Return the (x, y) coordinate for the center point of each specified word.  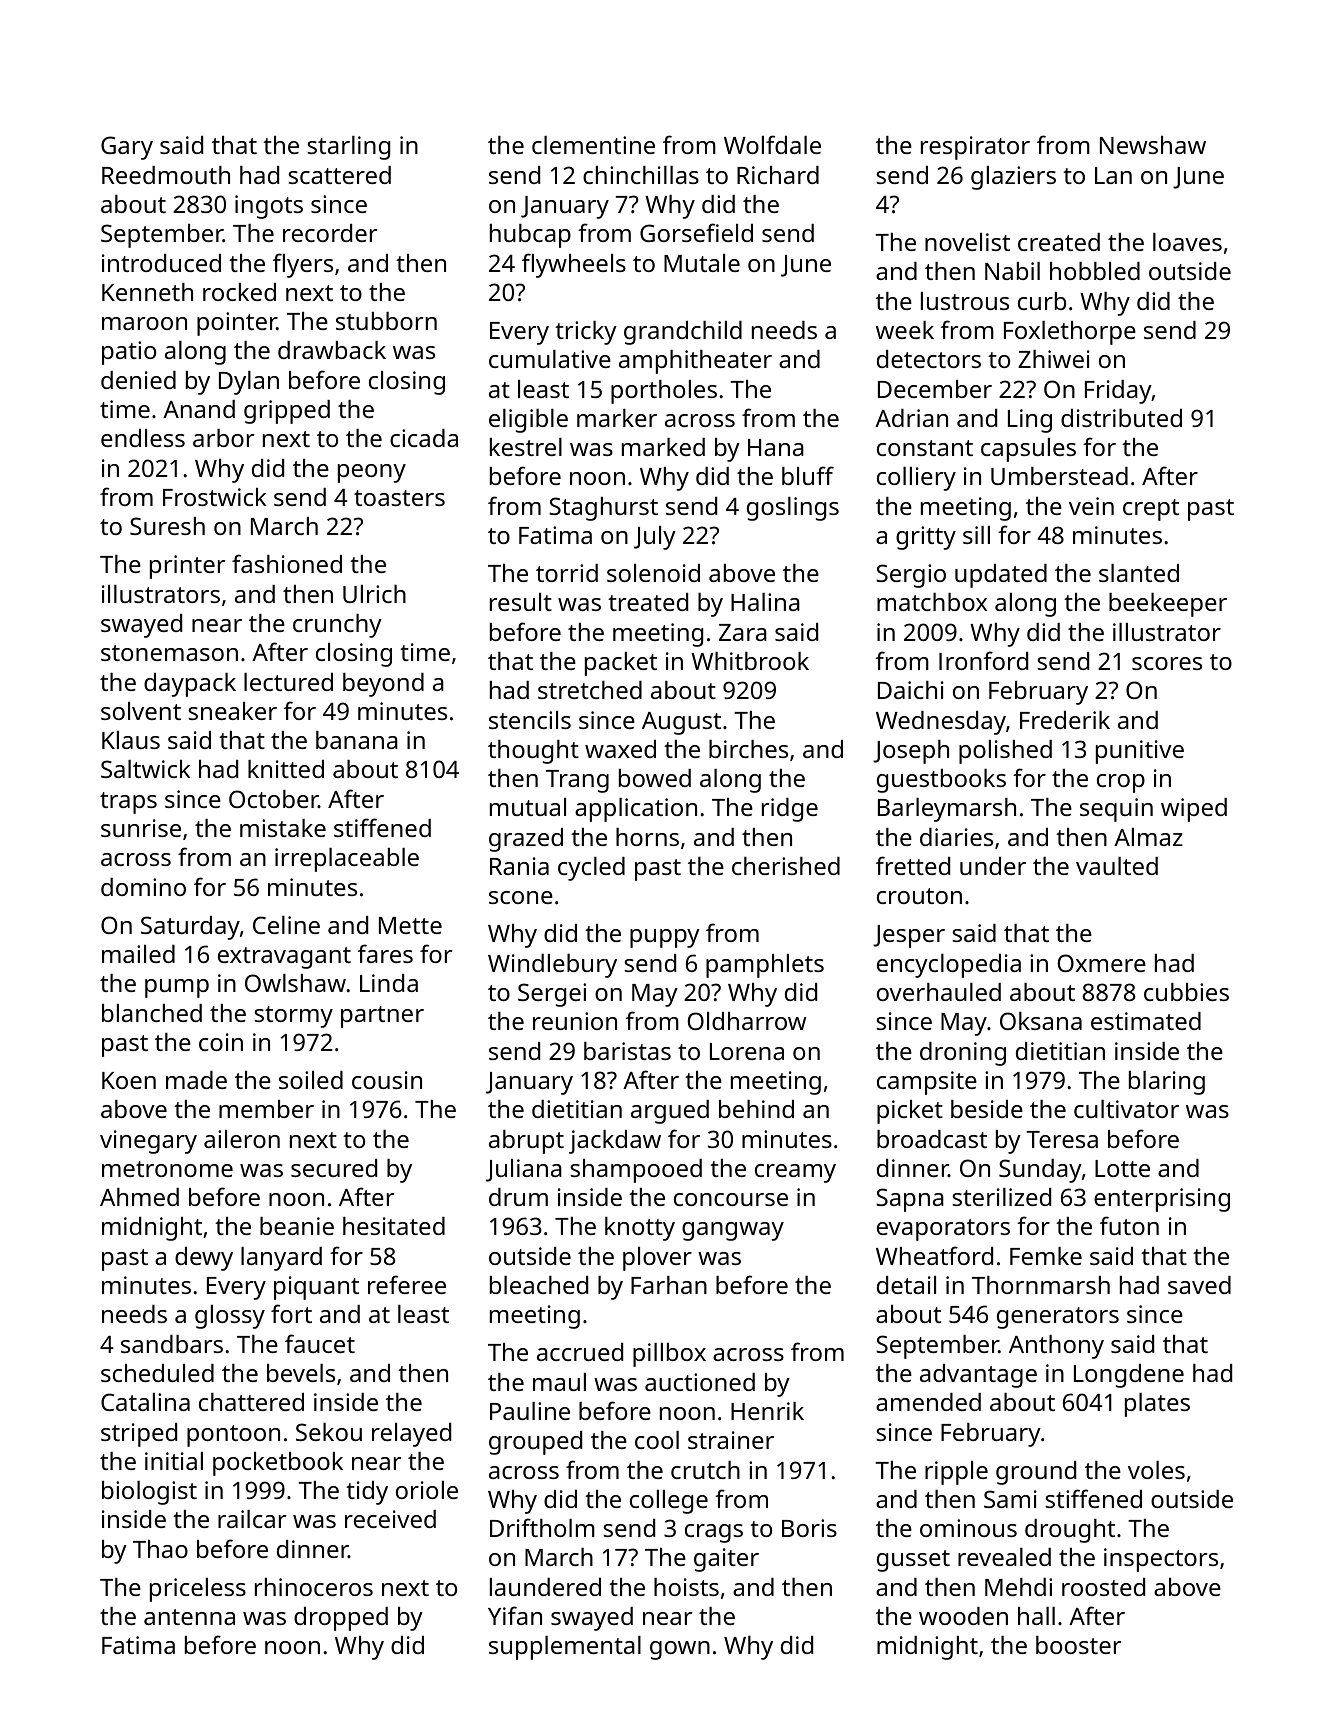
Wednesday (941, 722)
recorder (330, 232)
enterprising (1162, 1200)
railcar (252, 1518)
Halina (765, 601)
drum (518, 1196)
